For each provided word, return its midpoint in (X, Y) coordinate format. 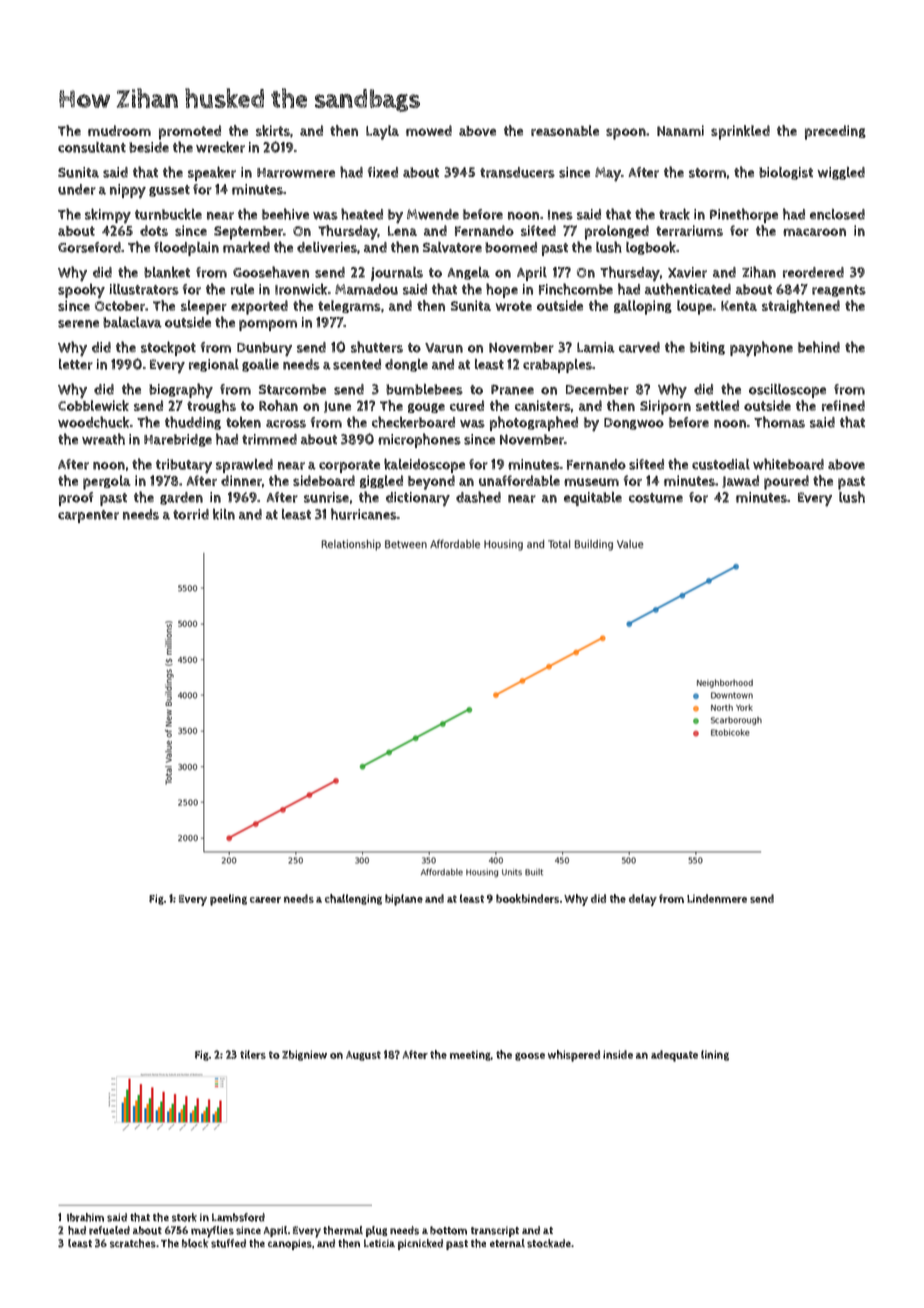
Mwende (433, 214)
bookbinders (527, 898)
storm (707, 173)
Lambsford (238, 1217)
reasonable (565, 130)
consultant (92, 147)
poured (786, 482)
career (265, 900)
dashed (478, 497)
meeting (470, 1055)
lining (715, 1055)
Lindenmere (717, 898)
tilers (253, 1054)
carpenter (88, 516)
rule (242, 289)
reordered (813, 272)
